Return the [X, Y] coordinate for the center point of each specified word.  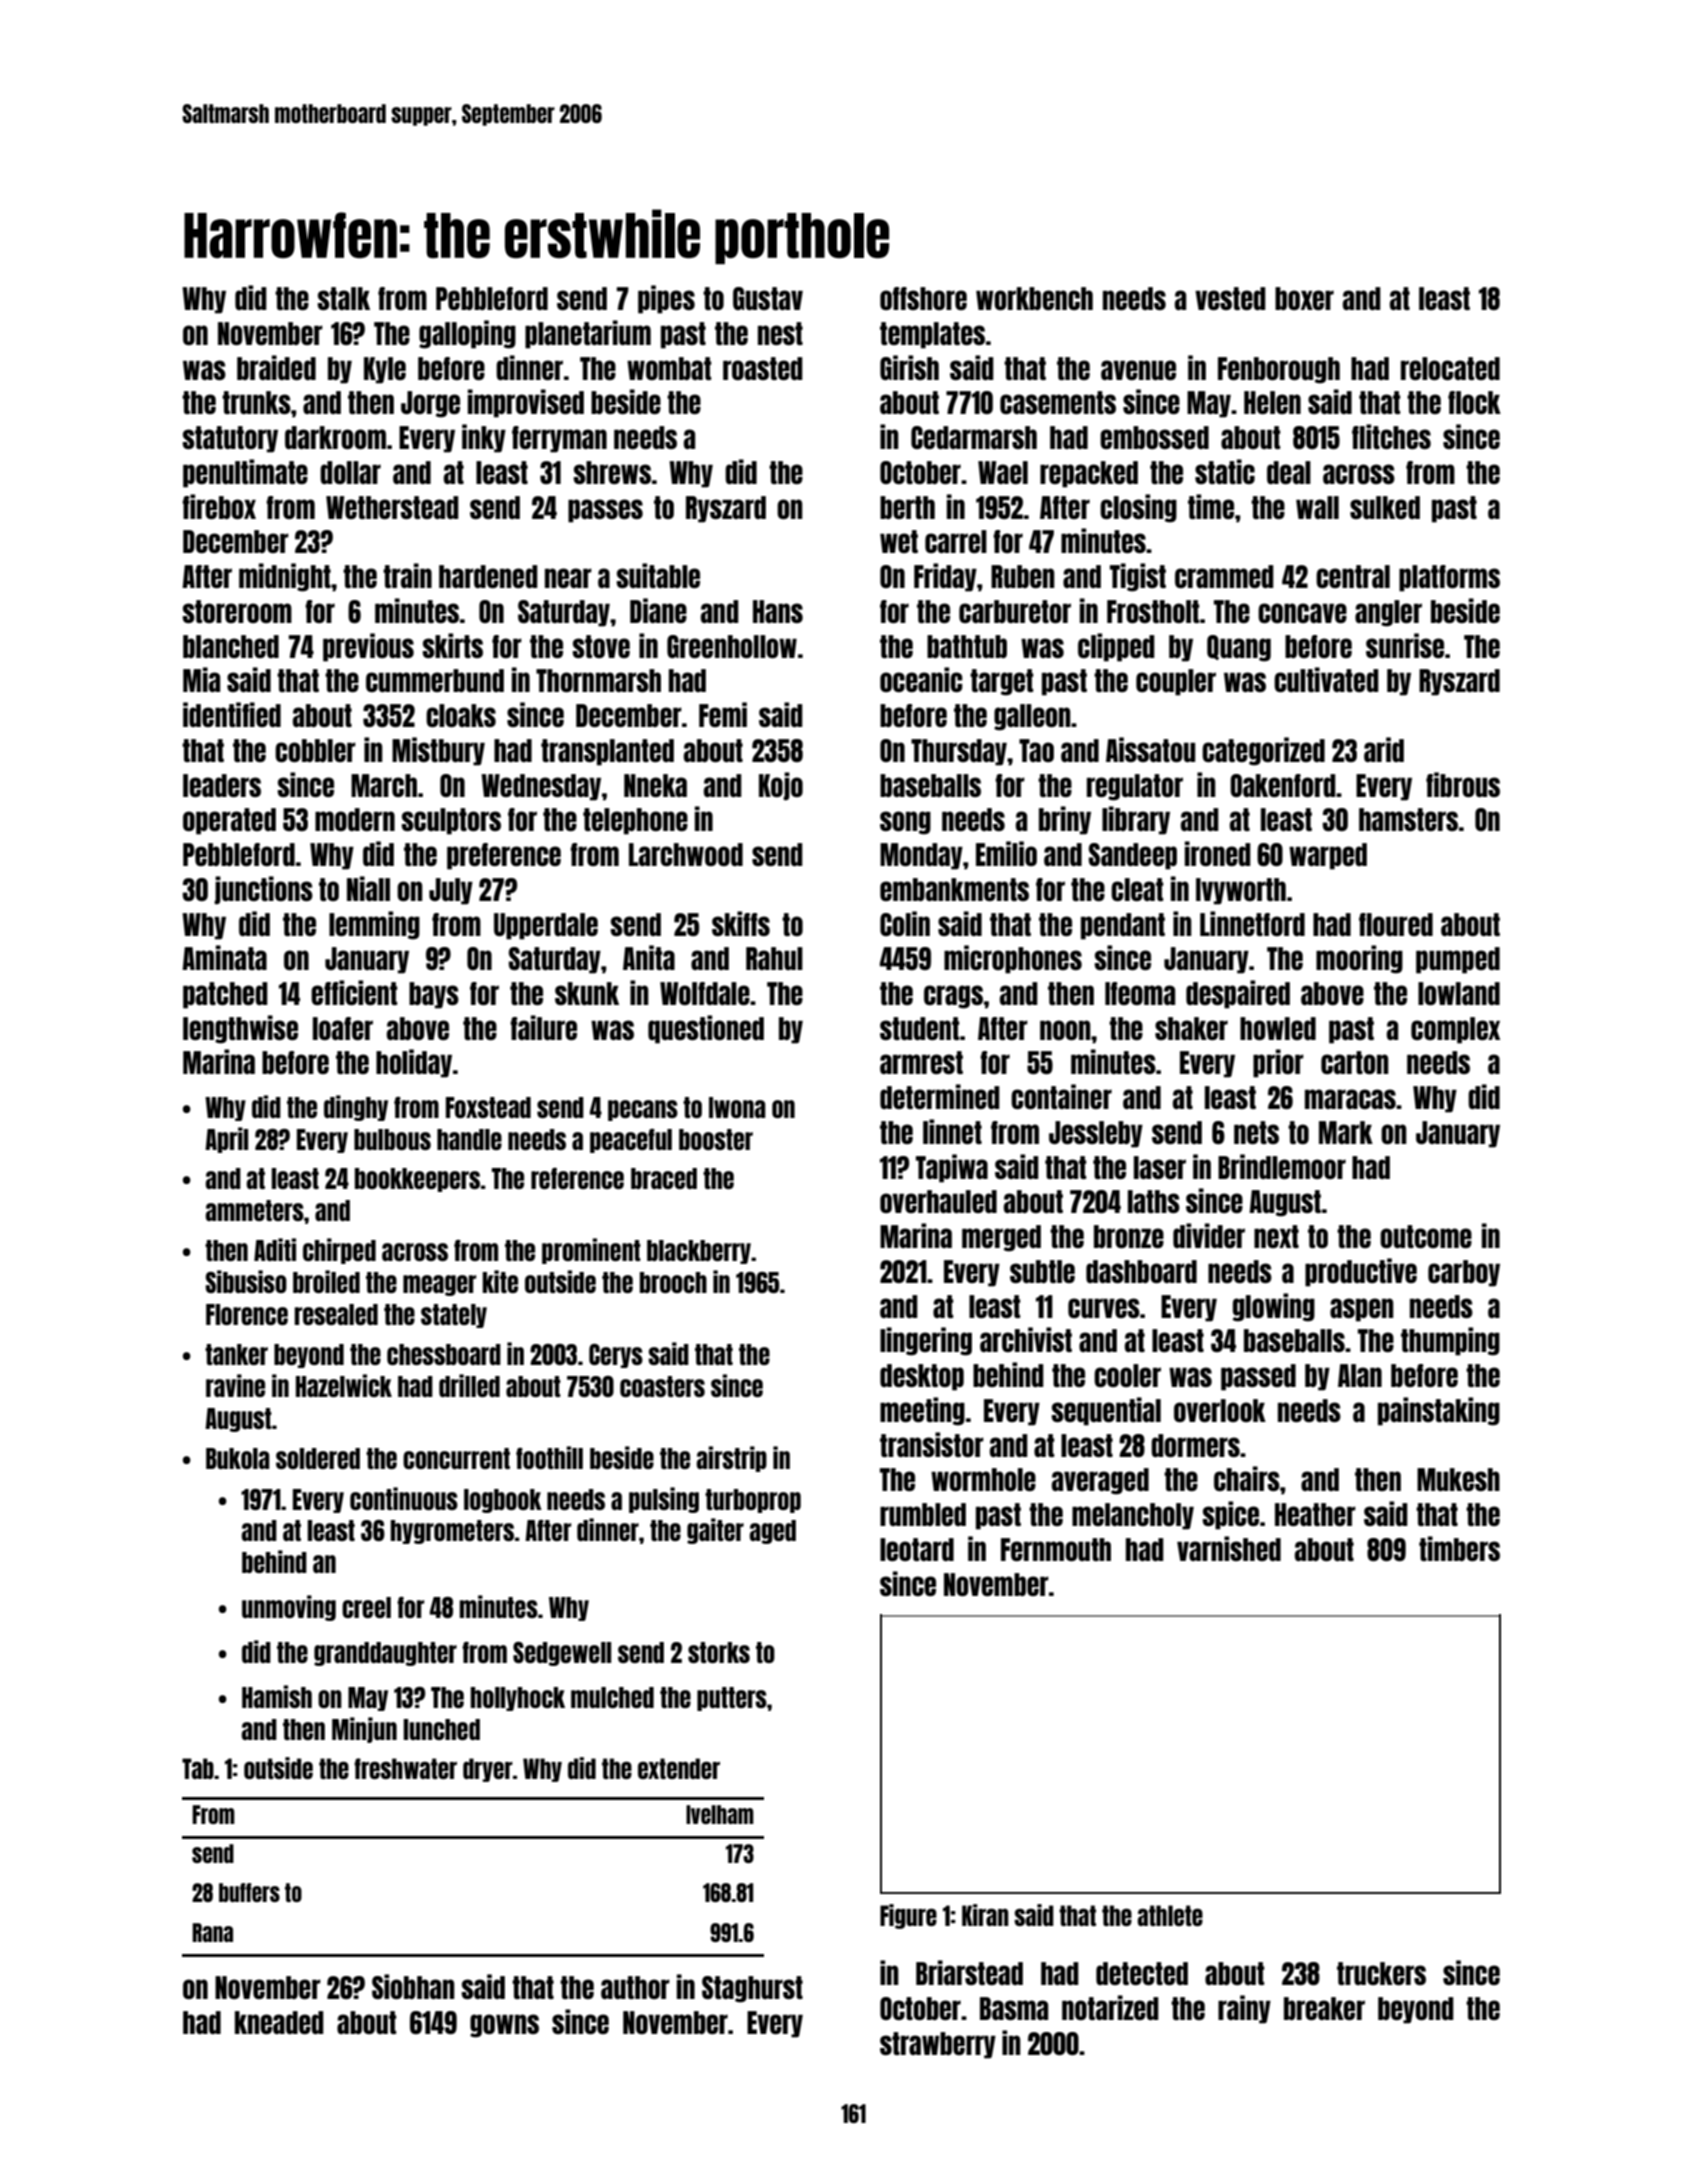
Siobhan [413, 1986]
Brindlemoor [1282, 1166]
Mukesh [1458, 1479]
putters [732, 1699]
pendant [1123, 926]
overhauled [938, 1201]
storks [719, 1652]
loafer [343, 1028]
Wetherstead [392, 507]
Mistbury [438, 751]
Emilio [1006, 853]
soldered [318, 1458]
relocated [1450, 368]
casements [1058, 402]
